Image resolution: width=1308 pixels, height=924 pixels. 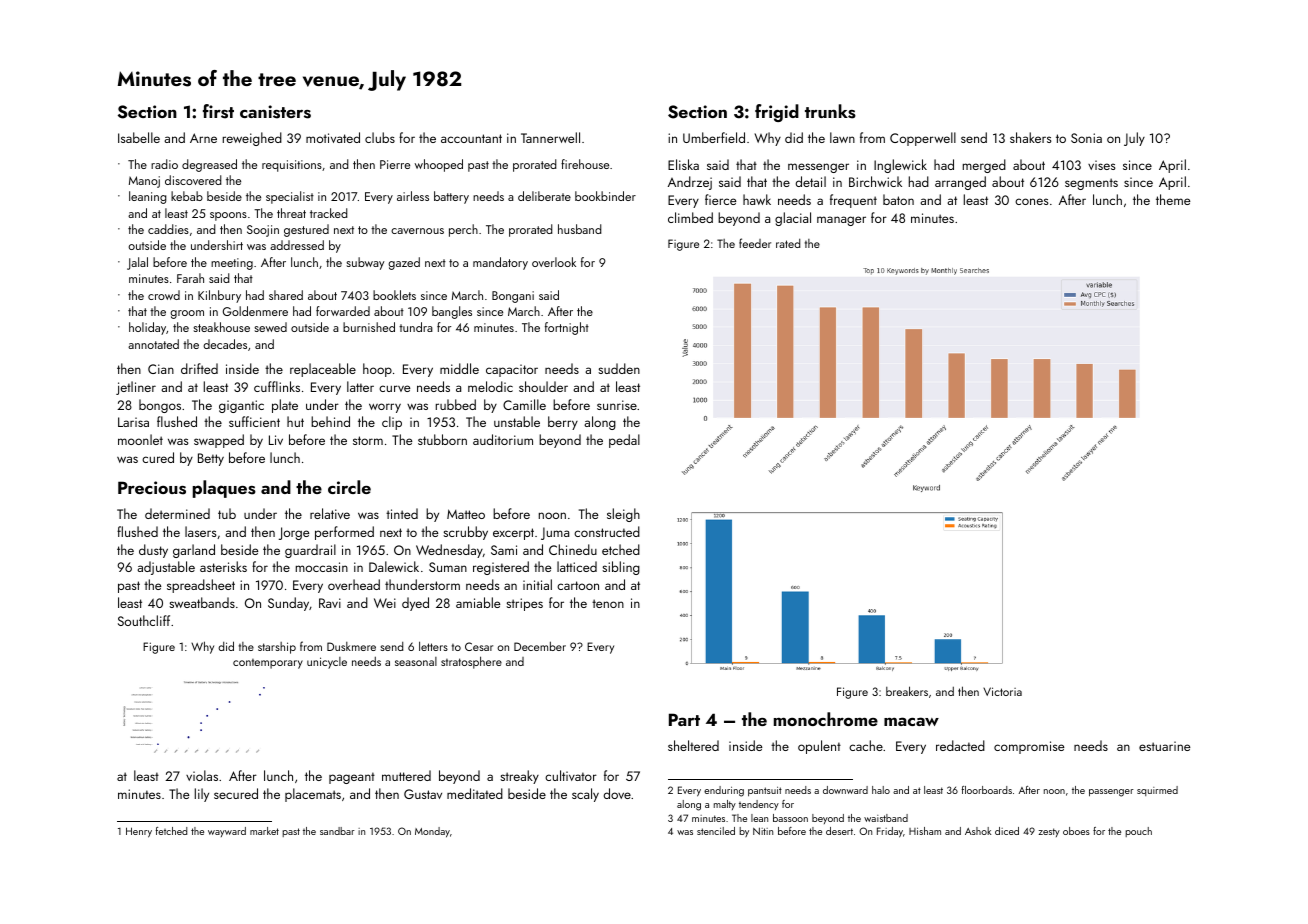 What do you see at coordinates (475, 793) in the document?
I see `meditated` at bounding box center [475, 793].
